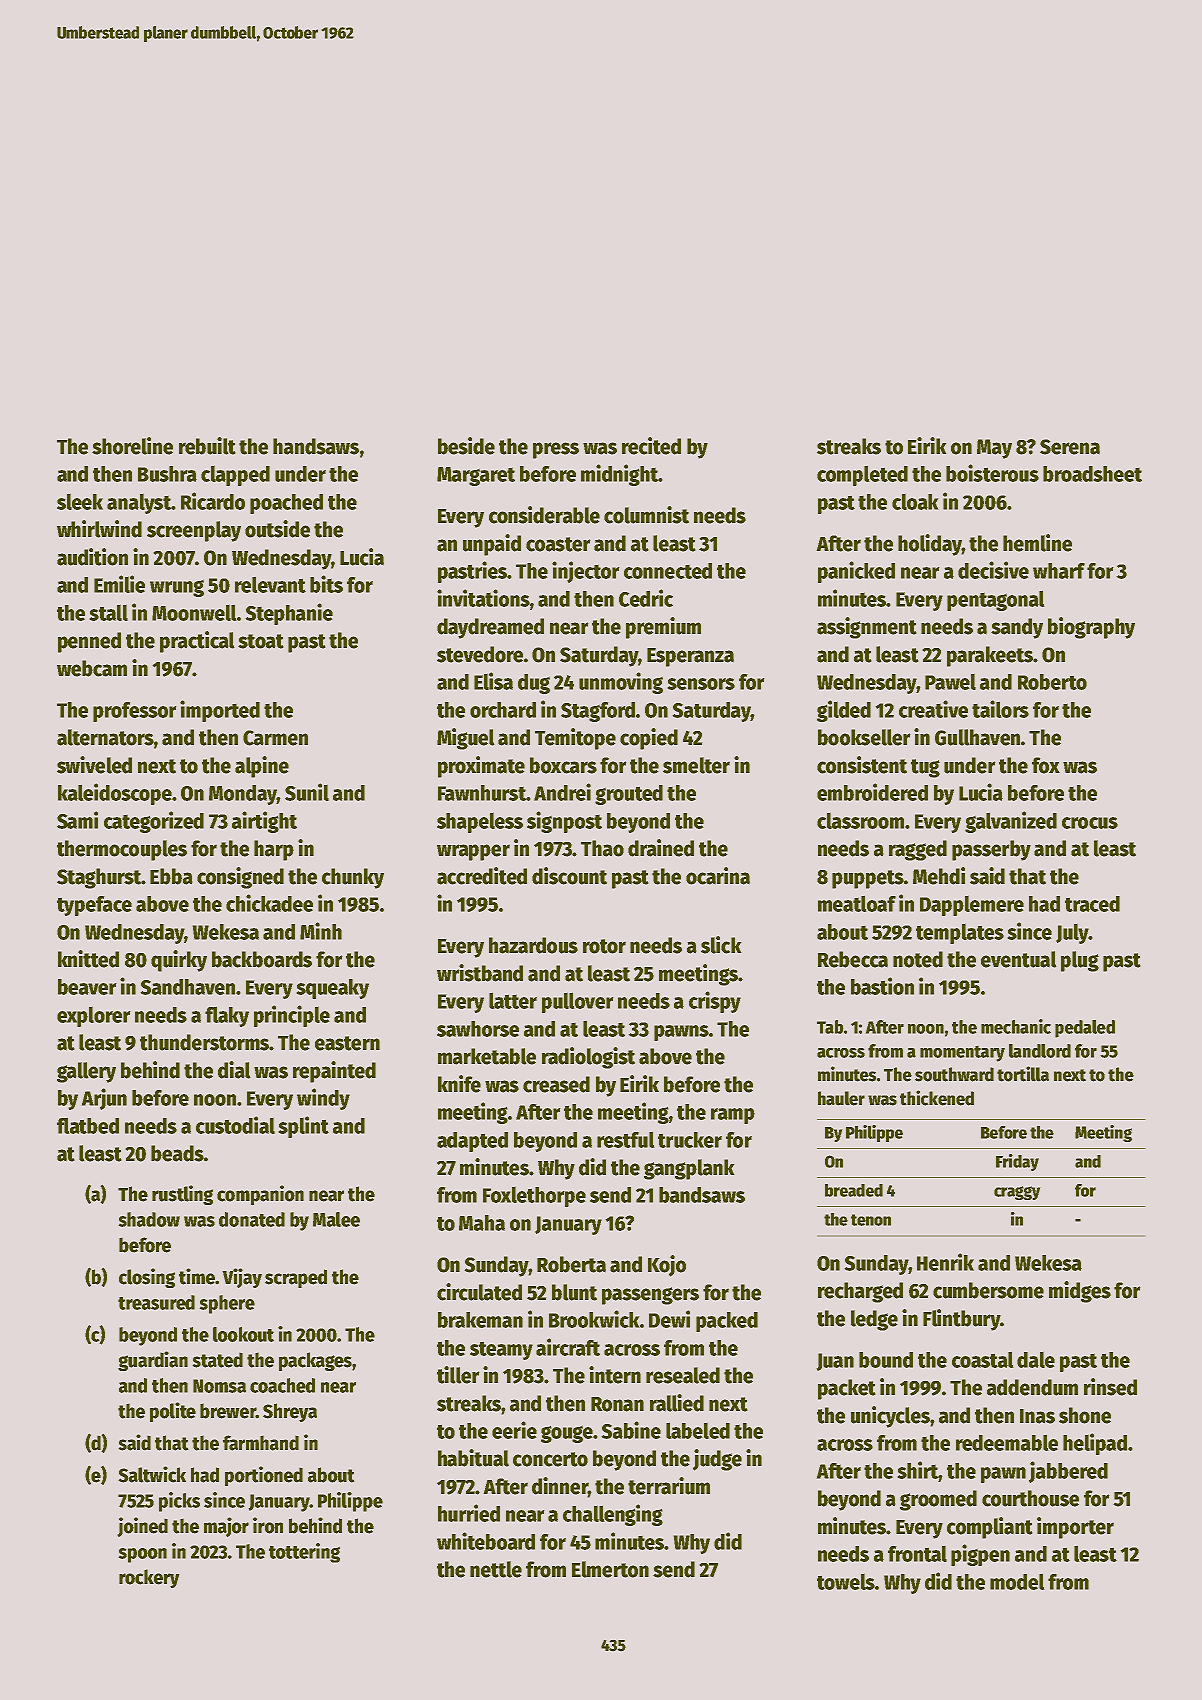  Describe the element at coordinates (854, 1190) in the screenshot. I see `breaded` at that location.
